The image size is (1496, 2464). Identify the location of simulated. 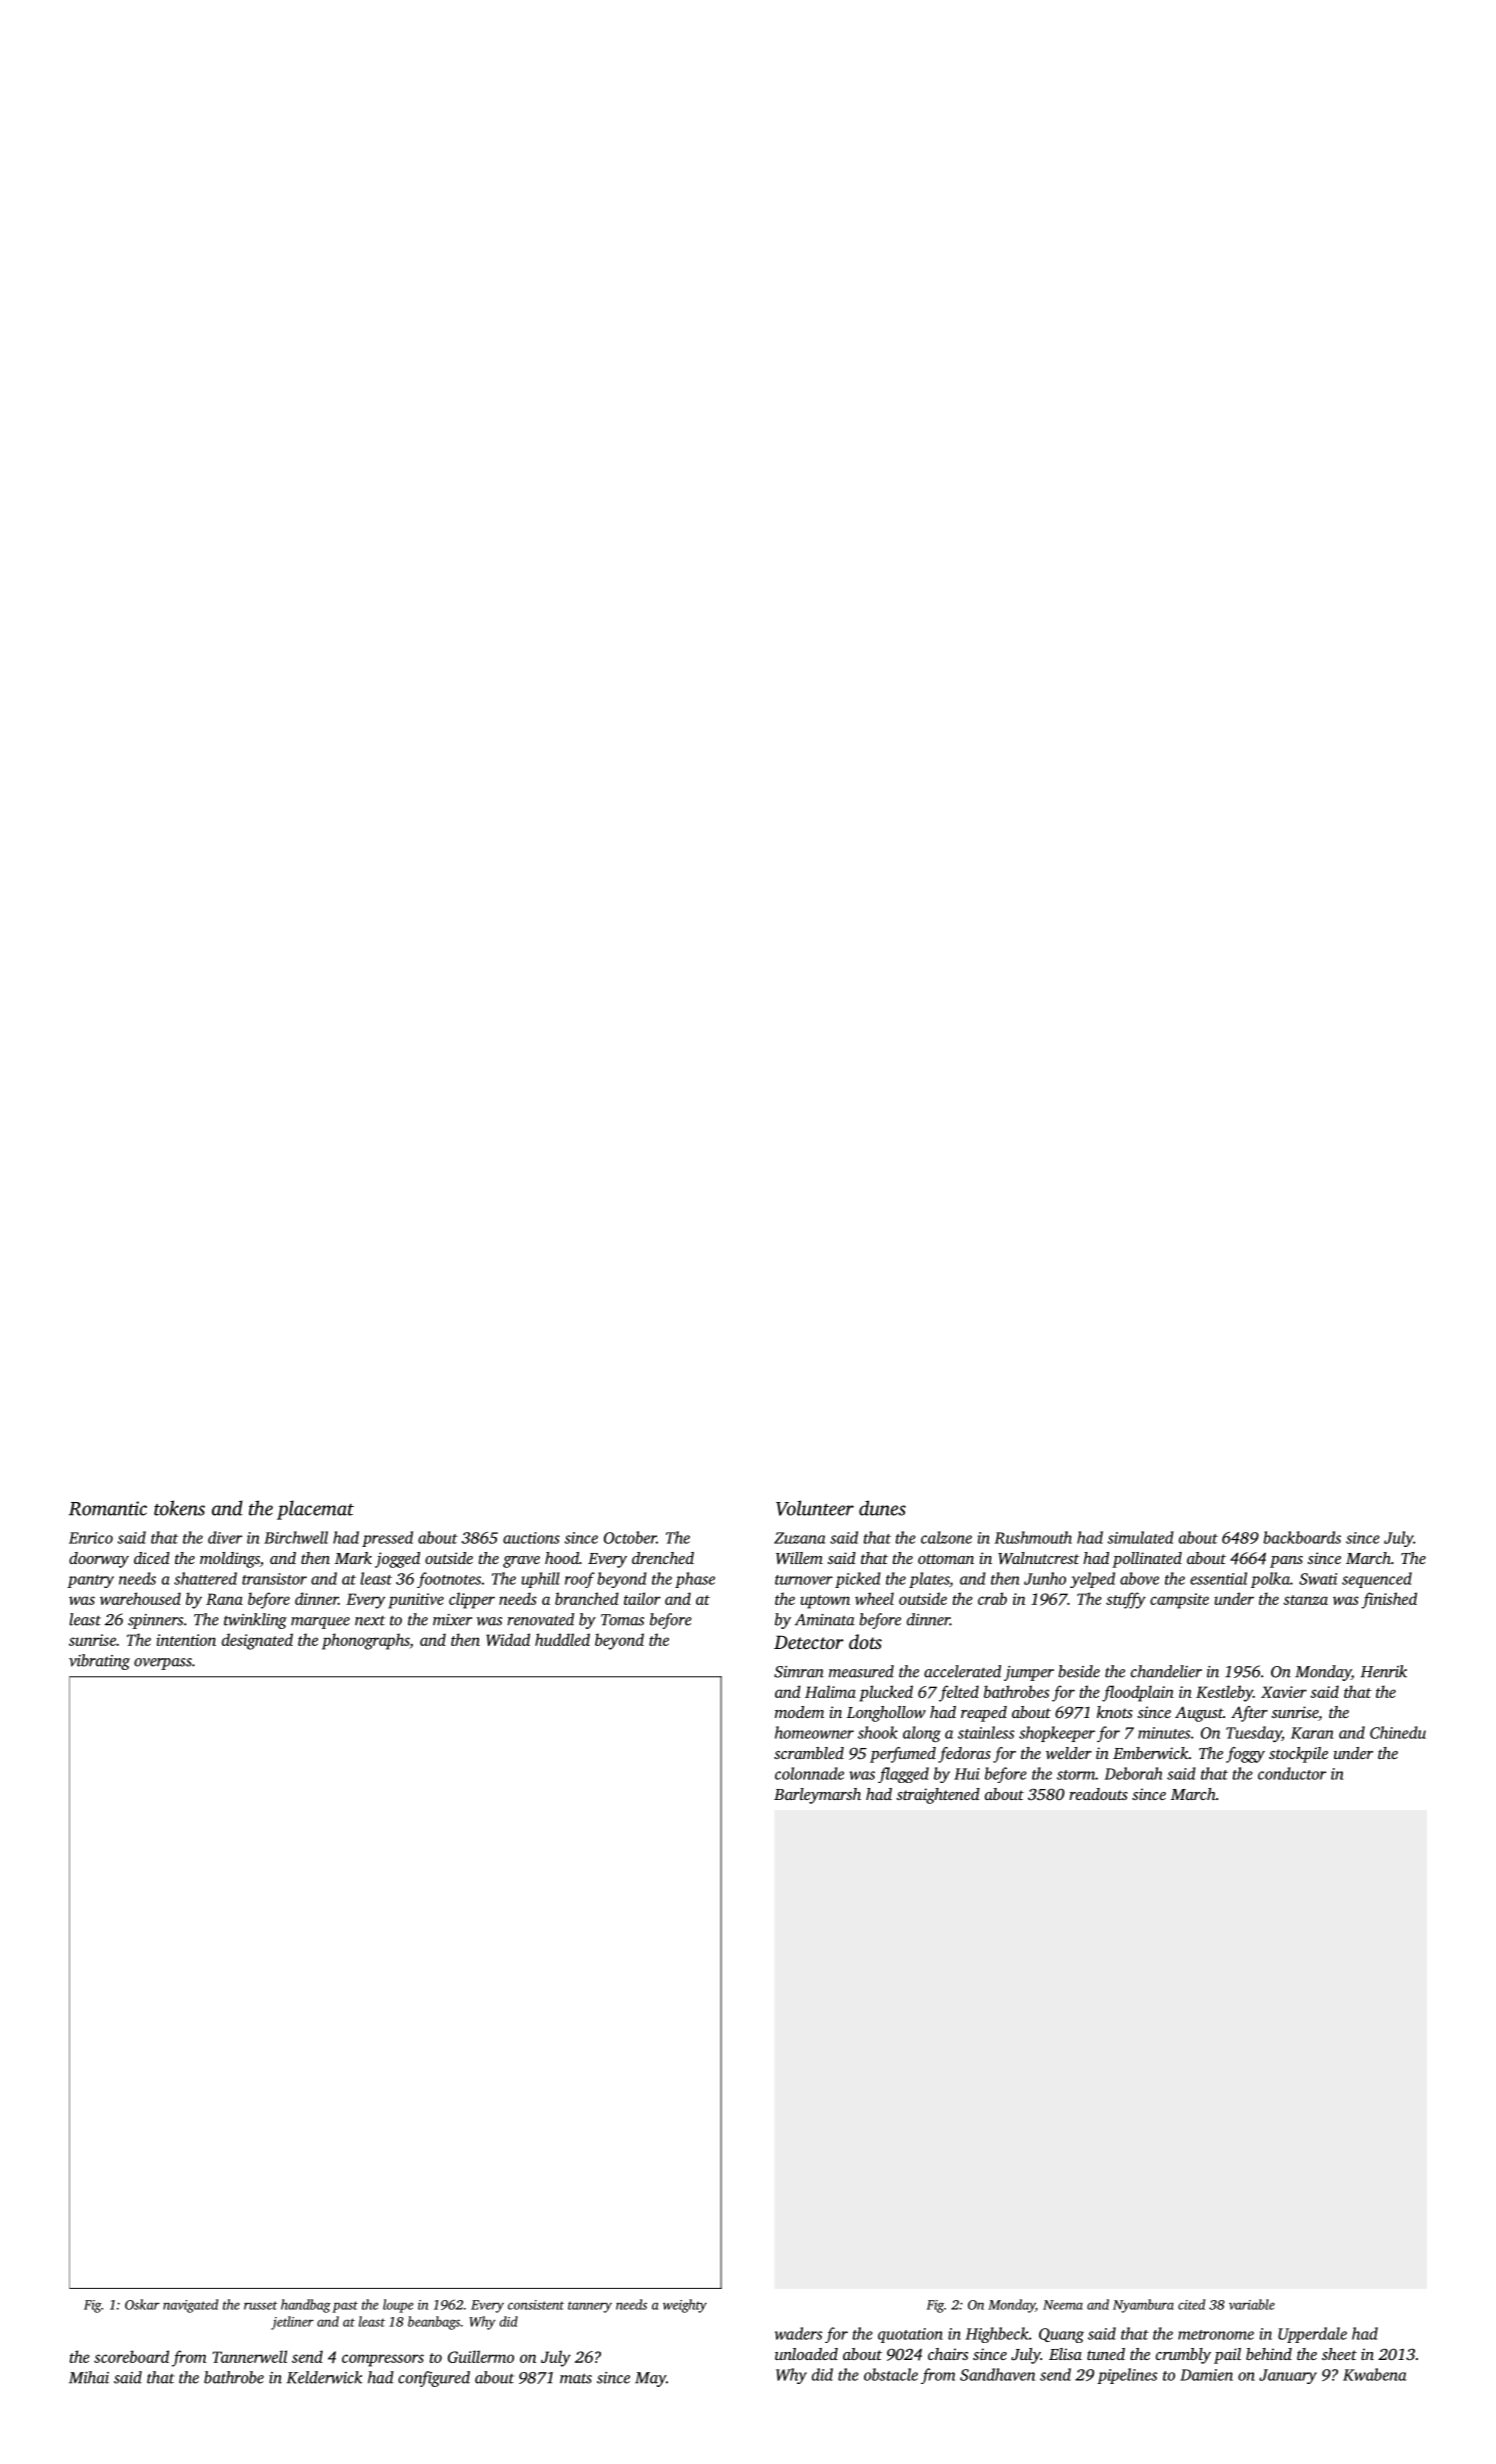
(1140, 1537).
